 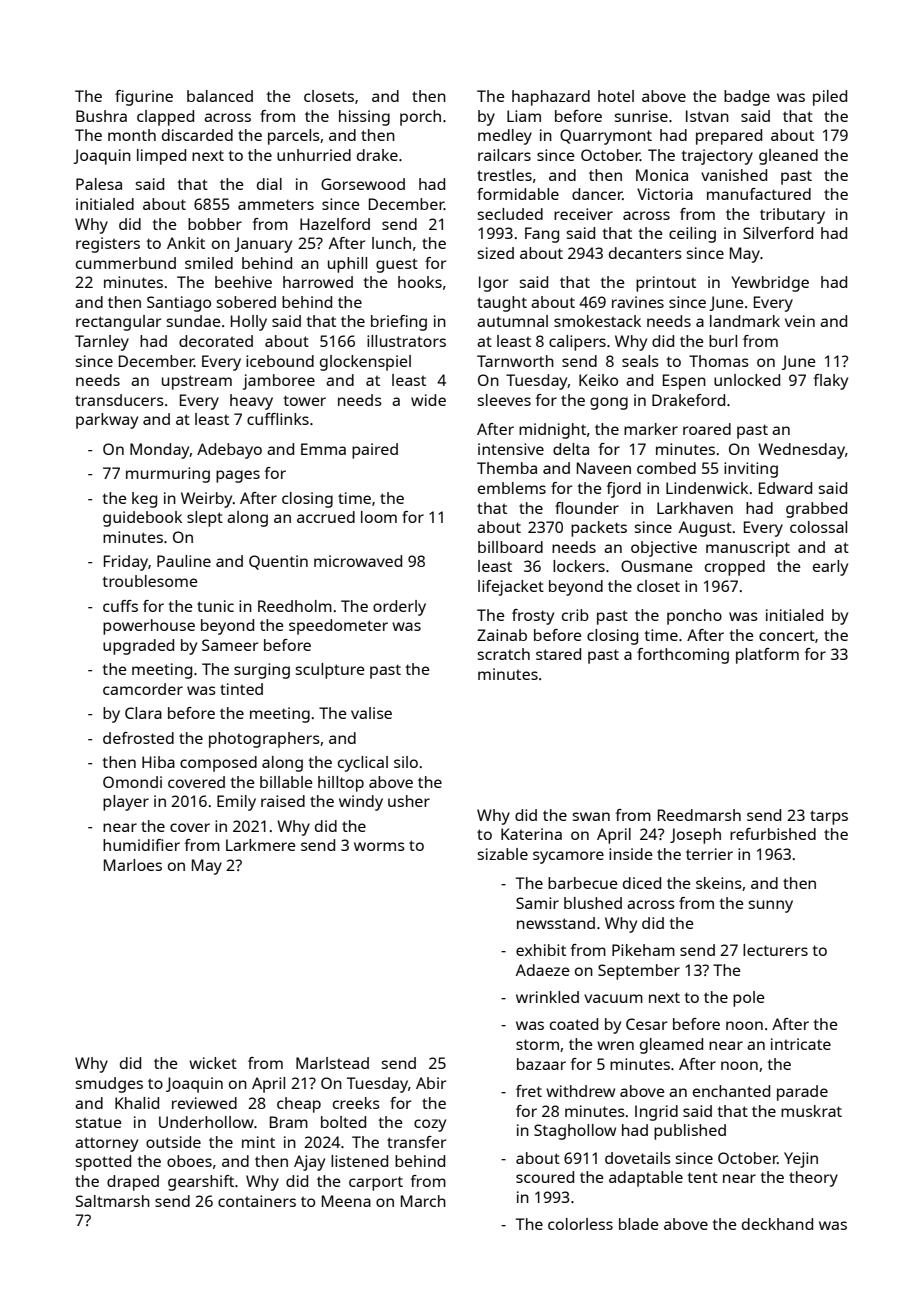 What do you see at coordinates (102, 343) in the image?
I see `Tarnley` at bounding box center [102, 343].
